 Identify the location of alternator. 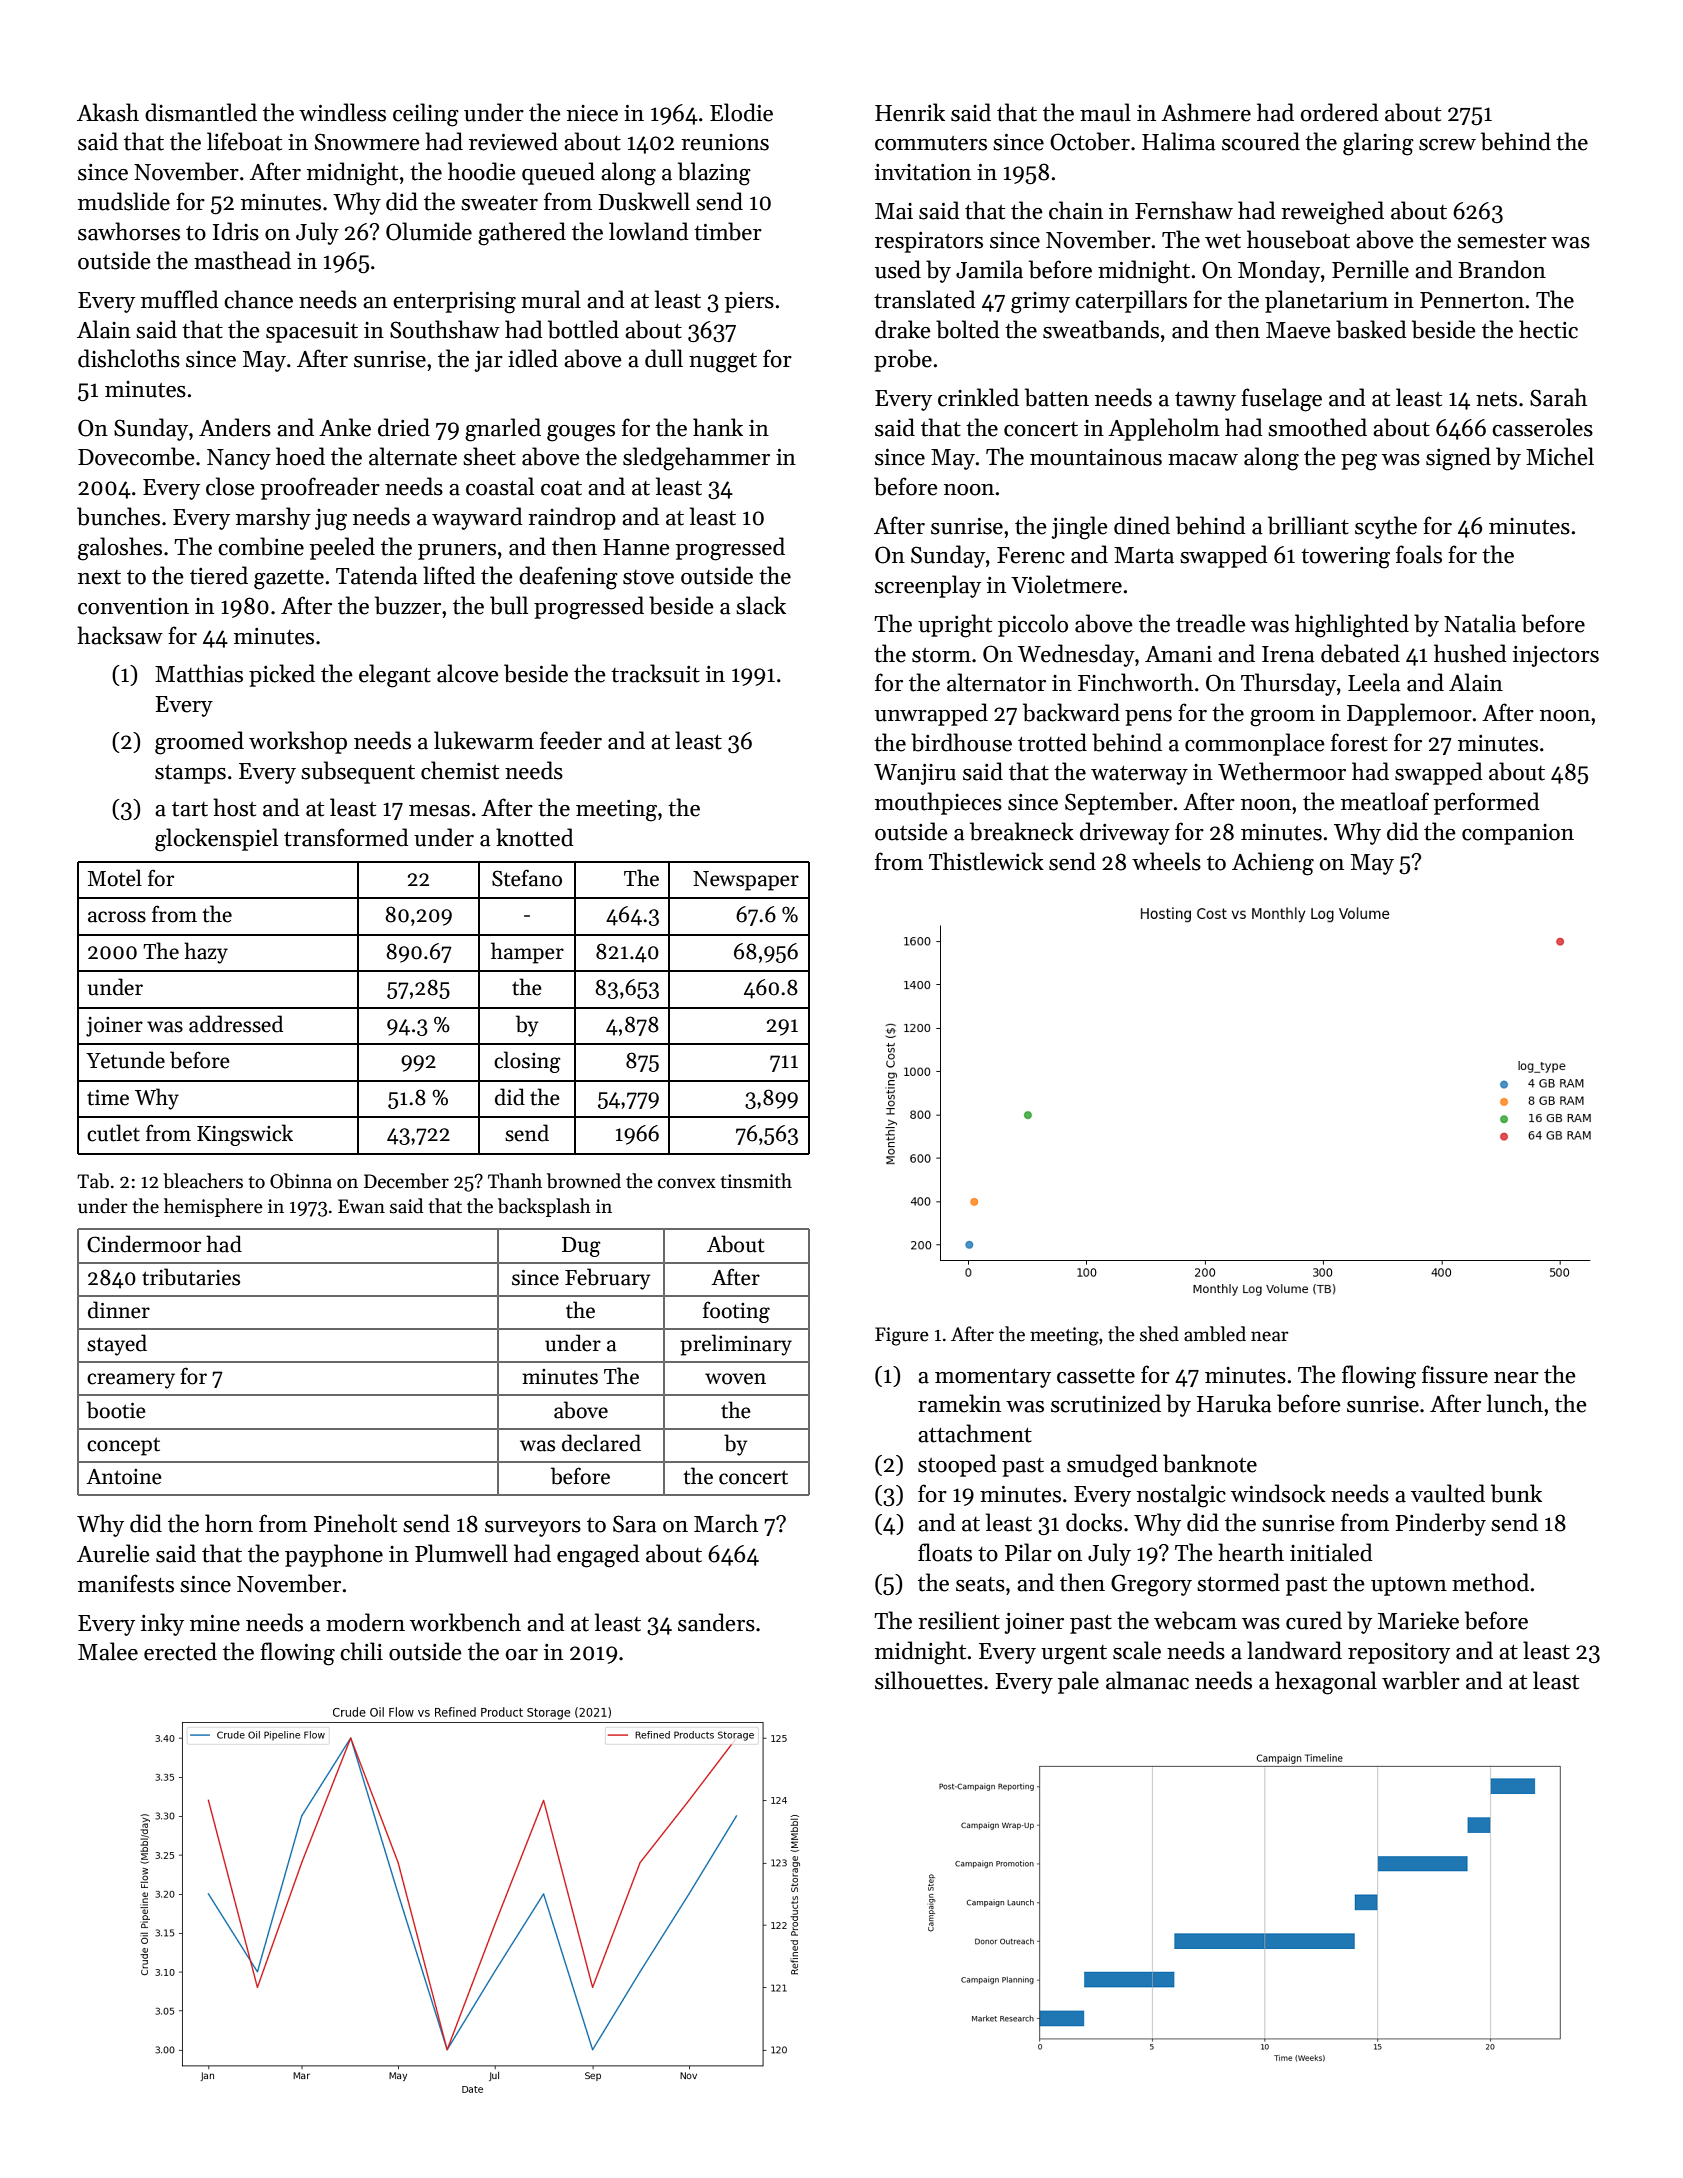
(996, 682).
